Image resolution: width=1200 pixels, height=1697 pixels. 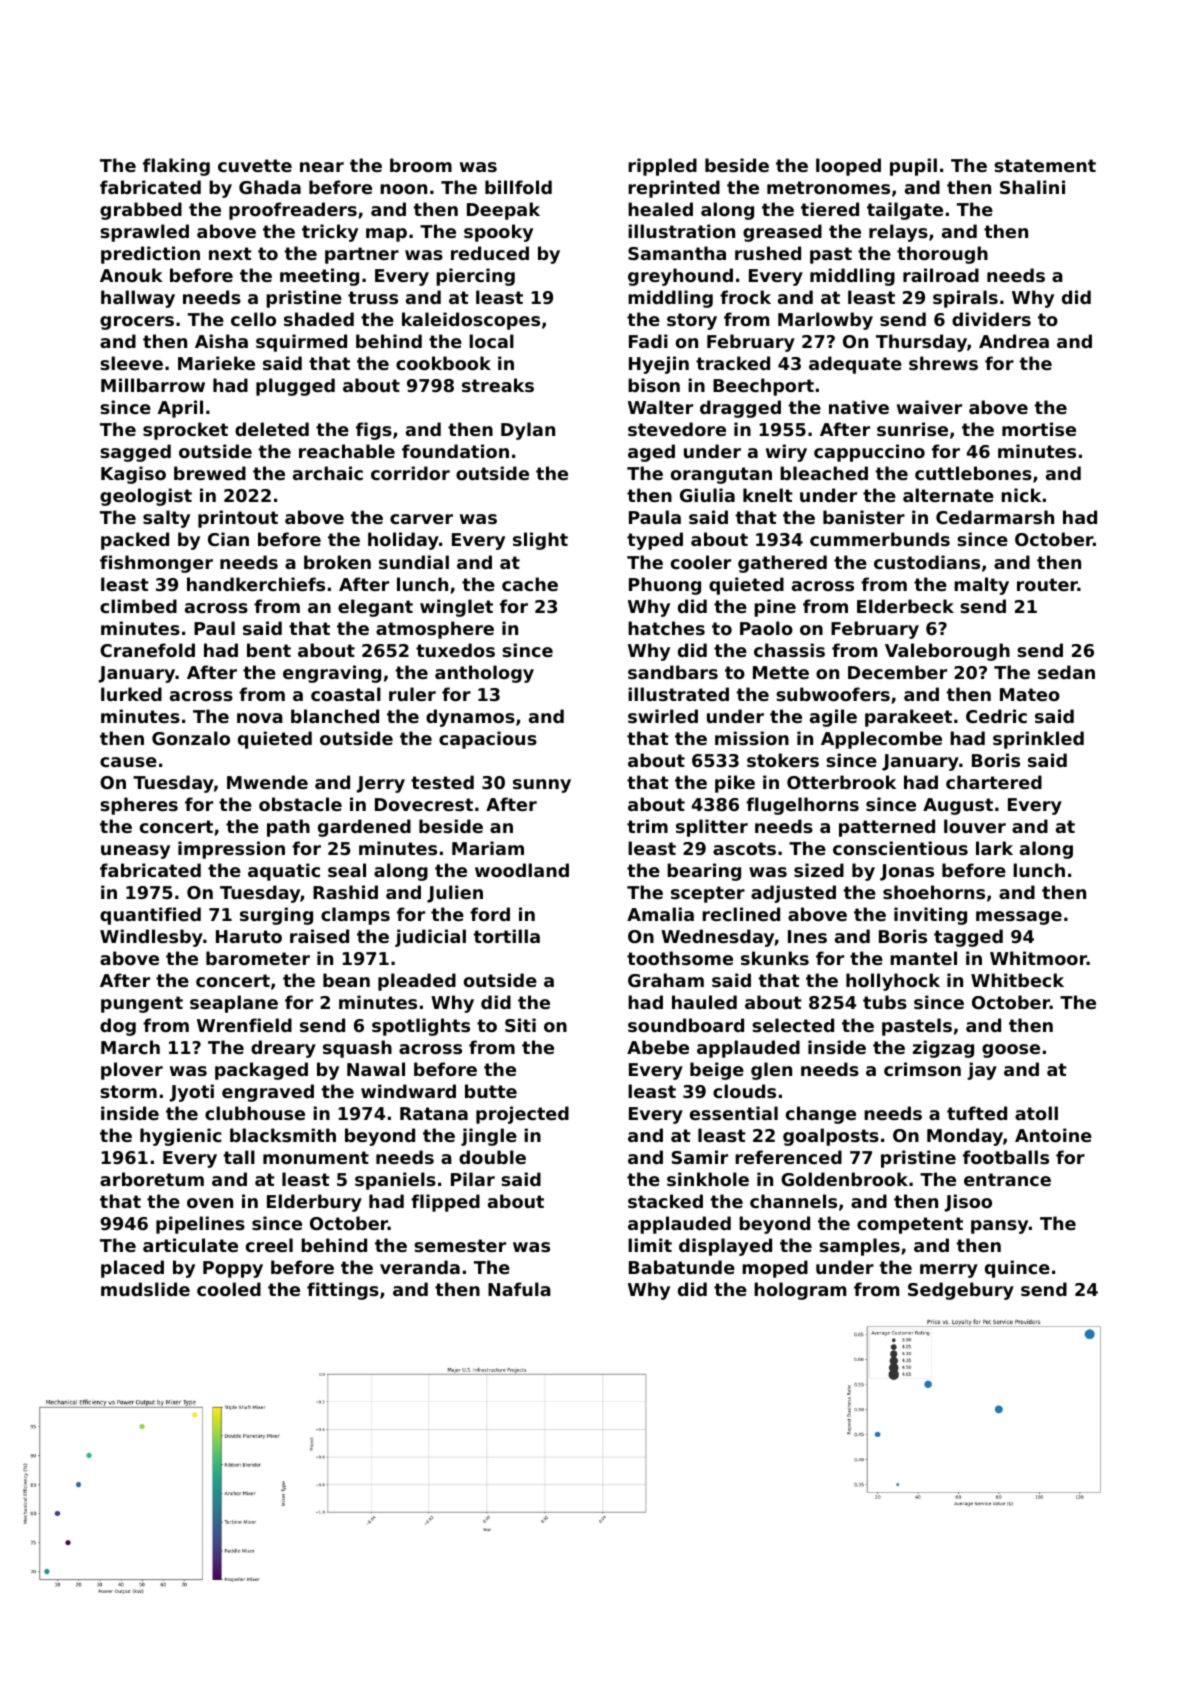 What do you see at coordinates (506, 936) in the screenshot?
I see `tortilla` at bounding box center [506, 936].
